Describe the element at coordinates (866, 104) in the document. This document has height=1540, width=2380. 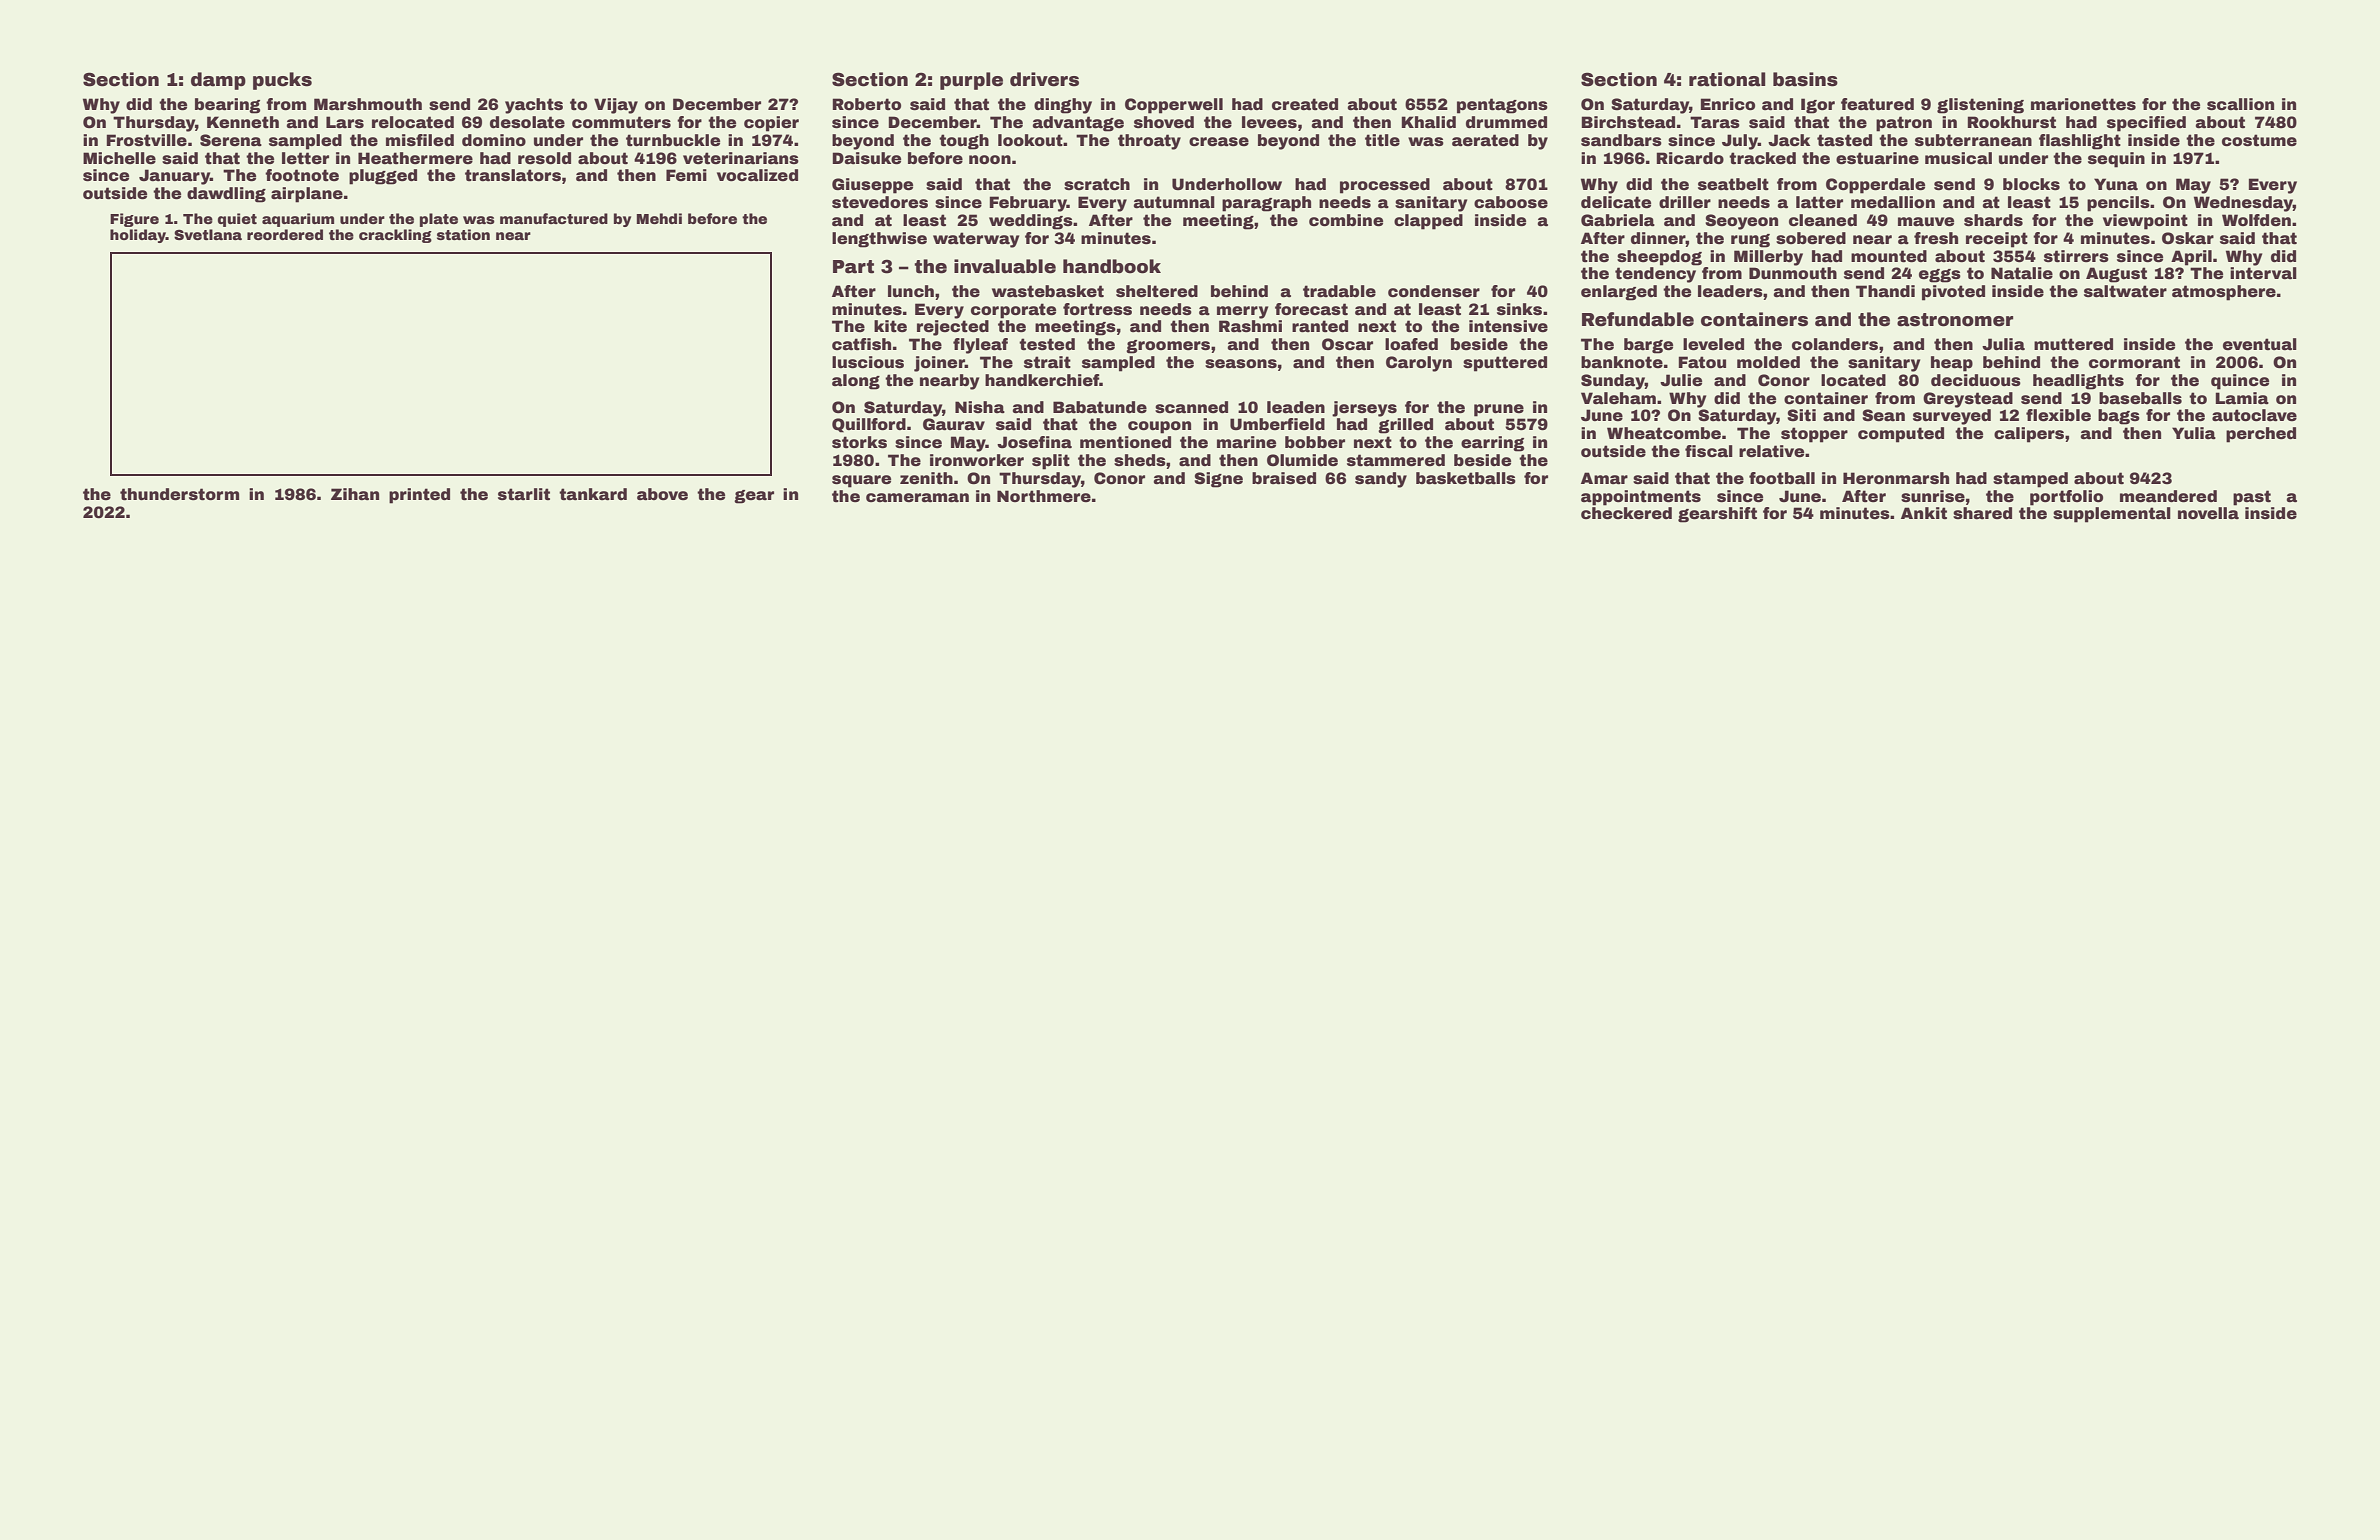
I see `Roberto` at that location.
